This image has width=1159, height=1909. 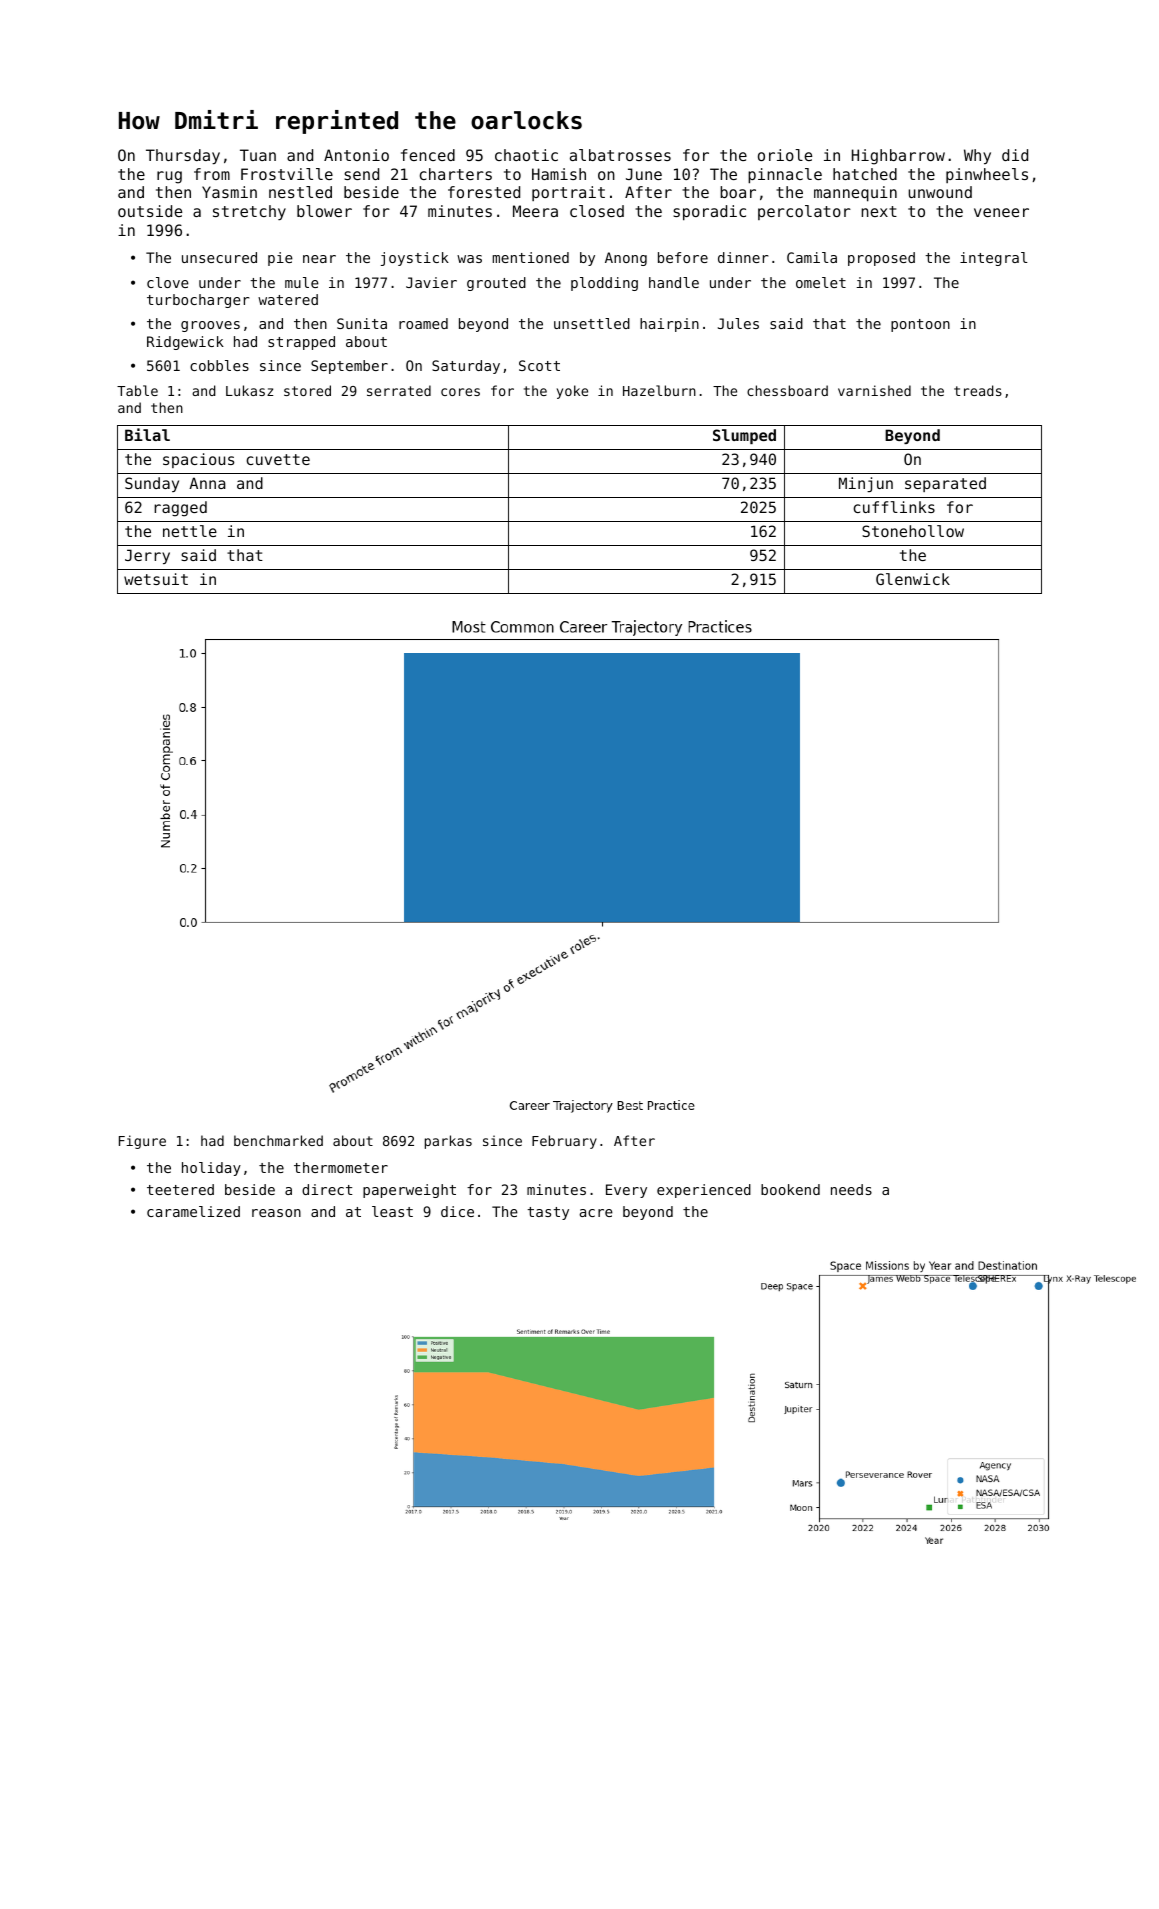 What do you see at coordinates (913, 531) in the image?
I see `Stonehollow` at bounding box center [913, 531].
